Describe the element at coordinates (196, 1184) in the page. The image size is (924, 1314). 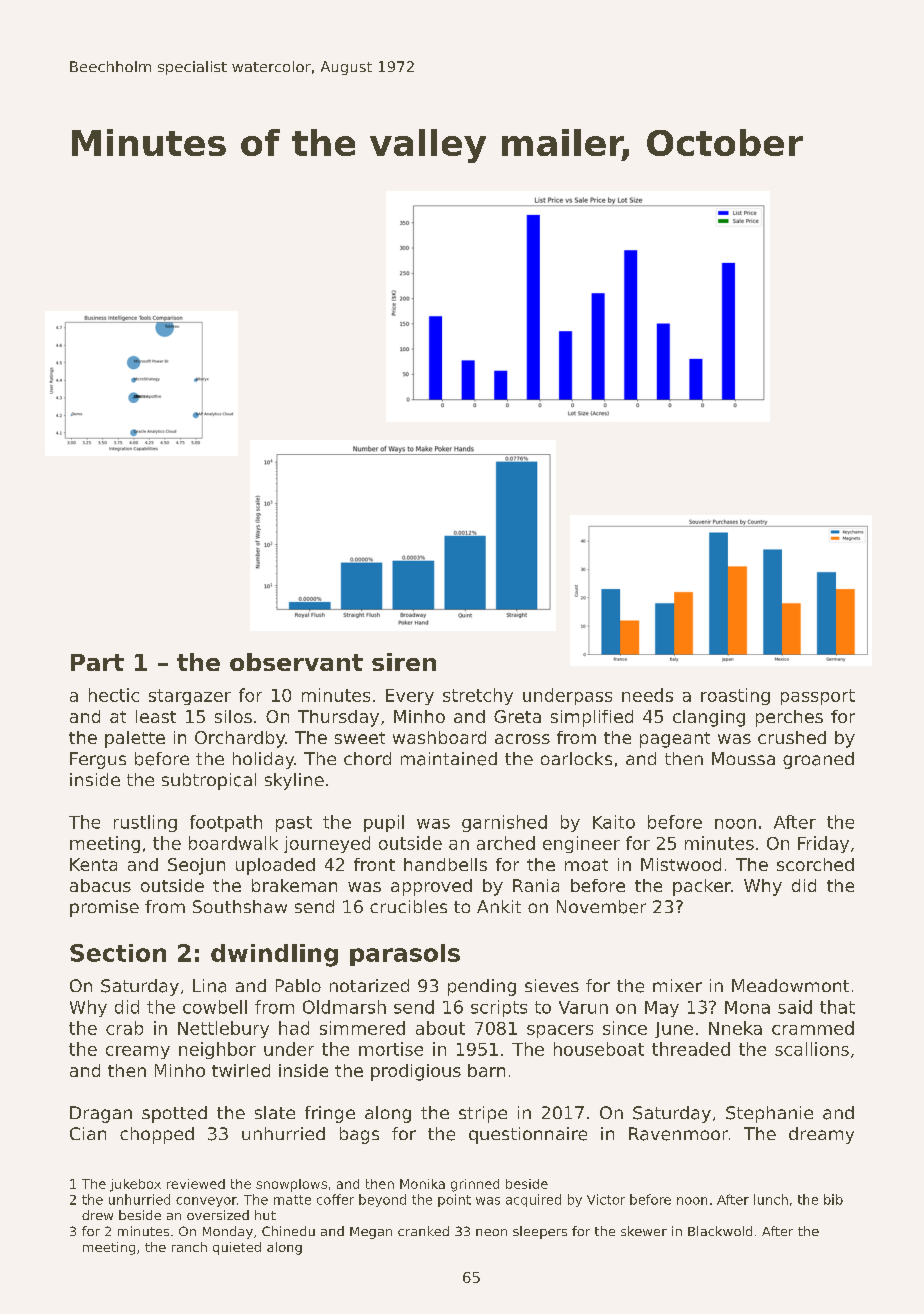
I see `reviewed` at that location.
